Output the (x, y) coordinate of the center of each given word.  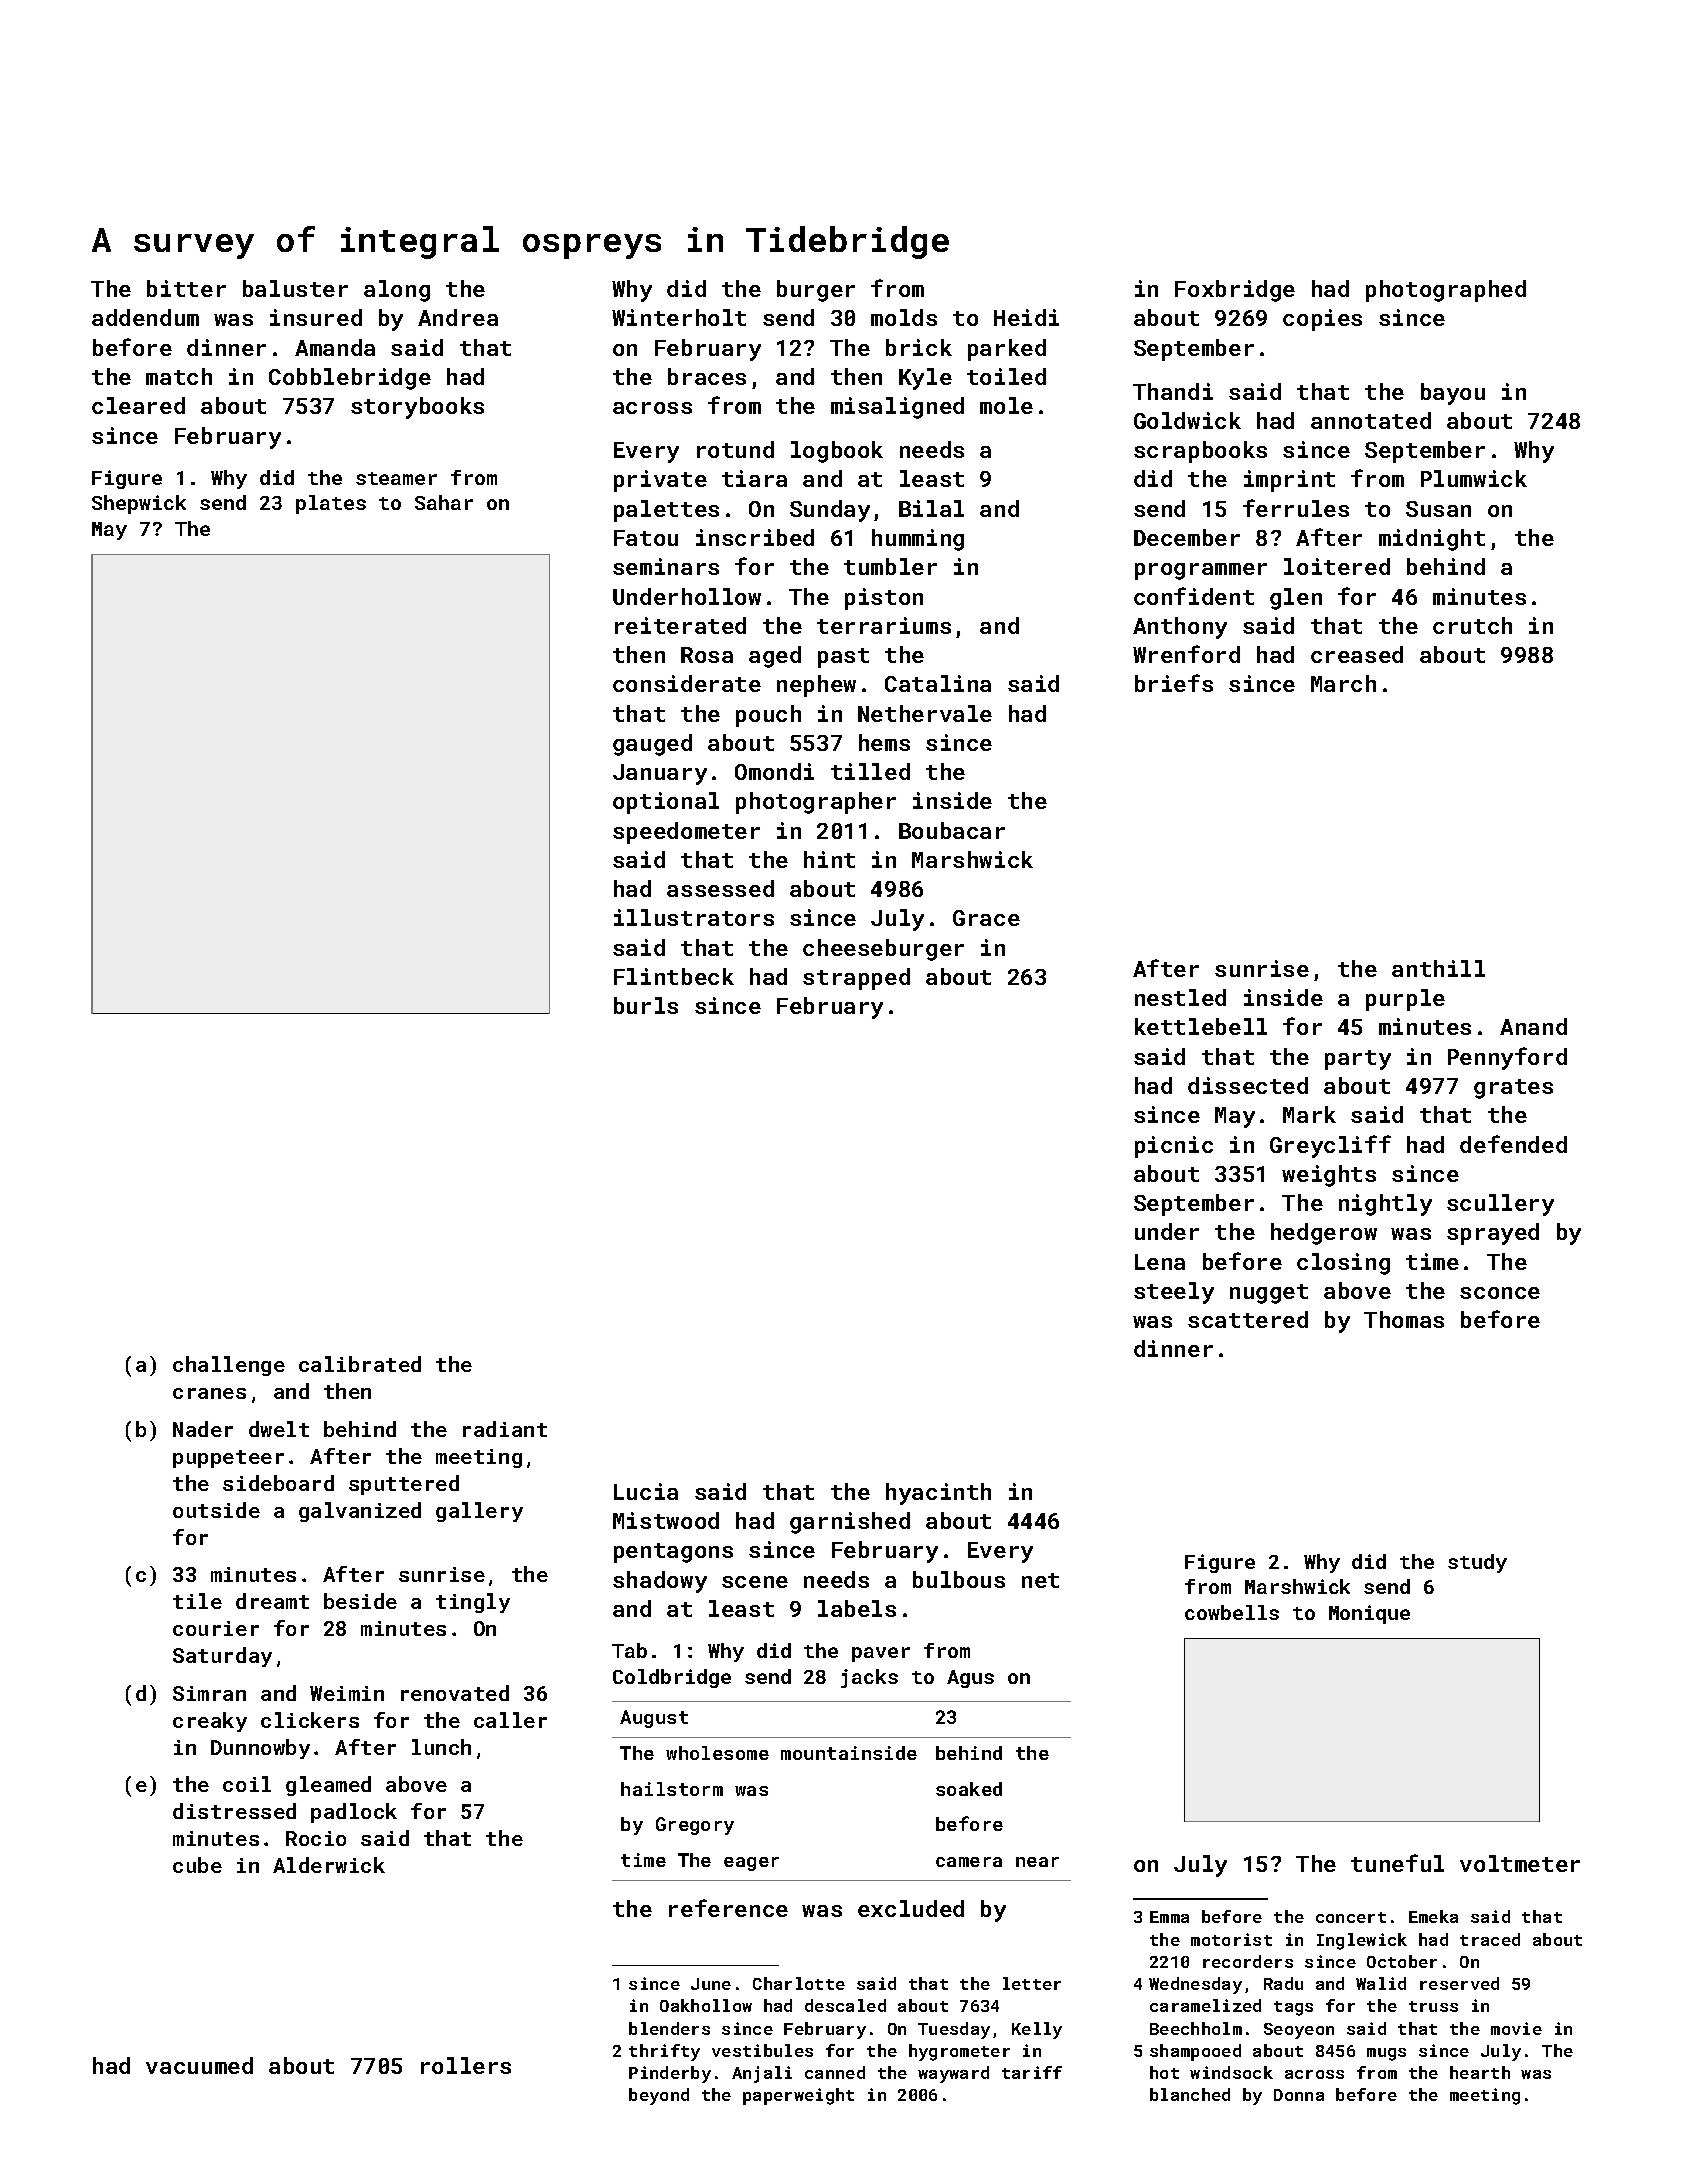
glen (1296, 599)
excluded (911, 1908)
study (1477, 1563)
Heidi (1026, 317)
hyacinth (938, 1494)
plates (331, 504)
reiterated (680, 625)
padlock (354, 1813)
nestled (1180, 997)
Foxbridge (1235, 291)
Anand (1533, 1026)
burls (646, 1005)
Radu (1283, 1983)
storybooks (417, 408)
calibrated (360, 1364)
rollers (466, 2065)
